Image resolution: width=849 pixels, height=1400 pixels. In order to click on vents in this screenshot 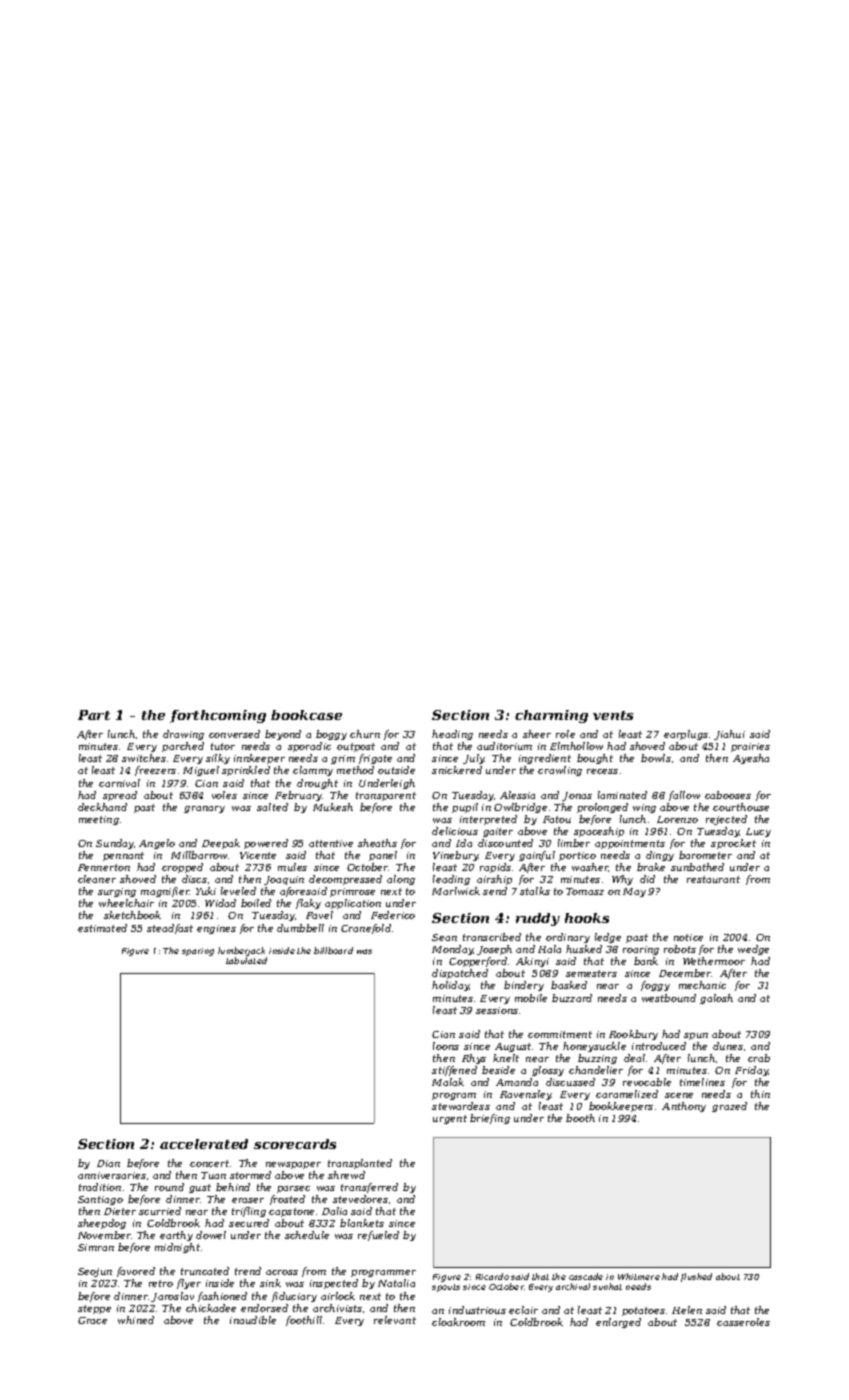, I will do `click(613, 715)`.
